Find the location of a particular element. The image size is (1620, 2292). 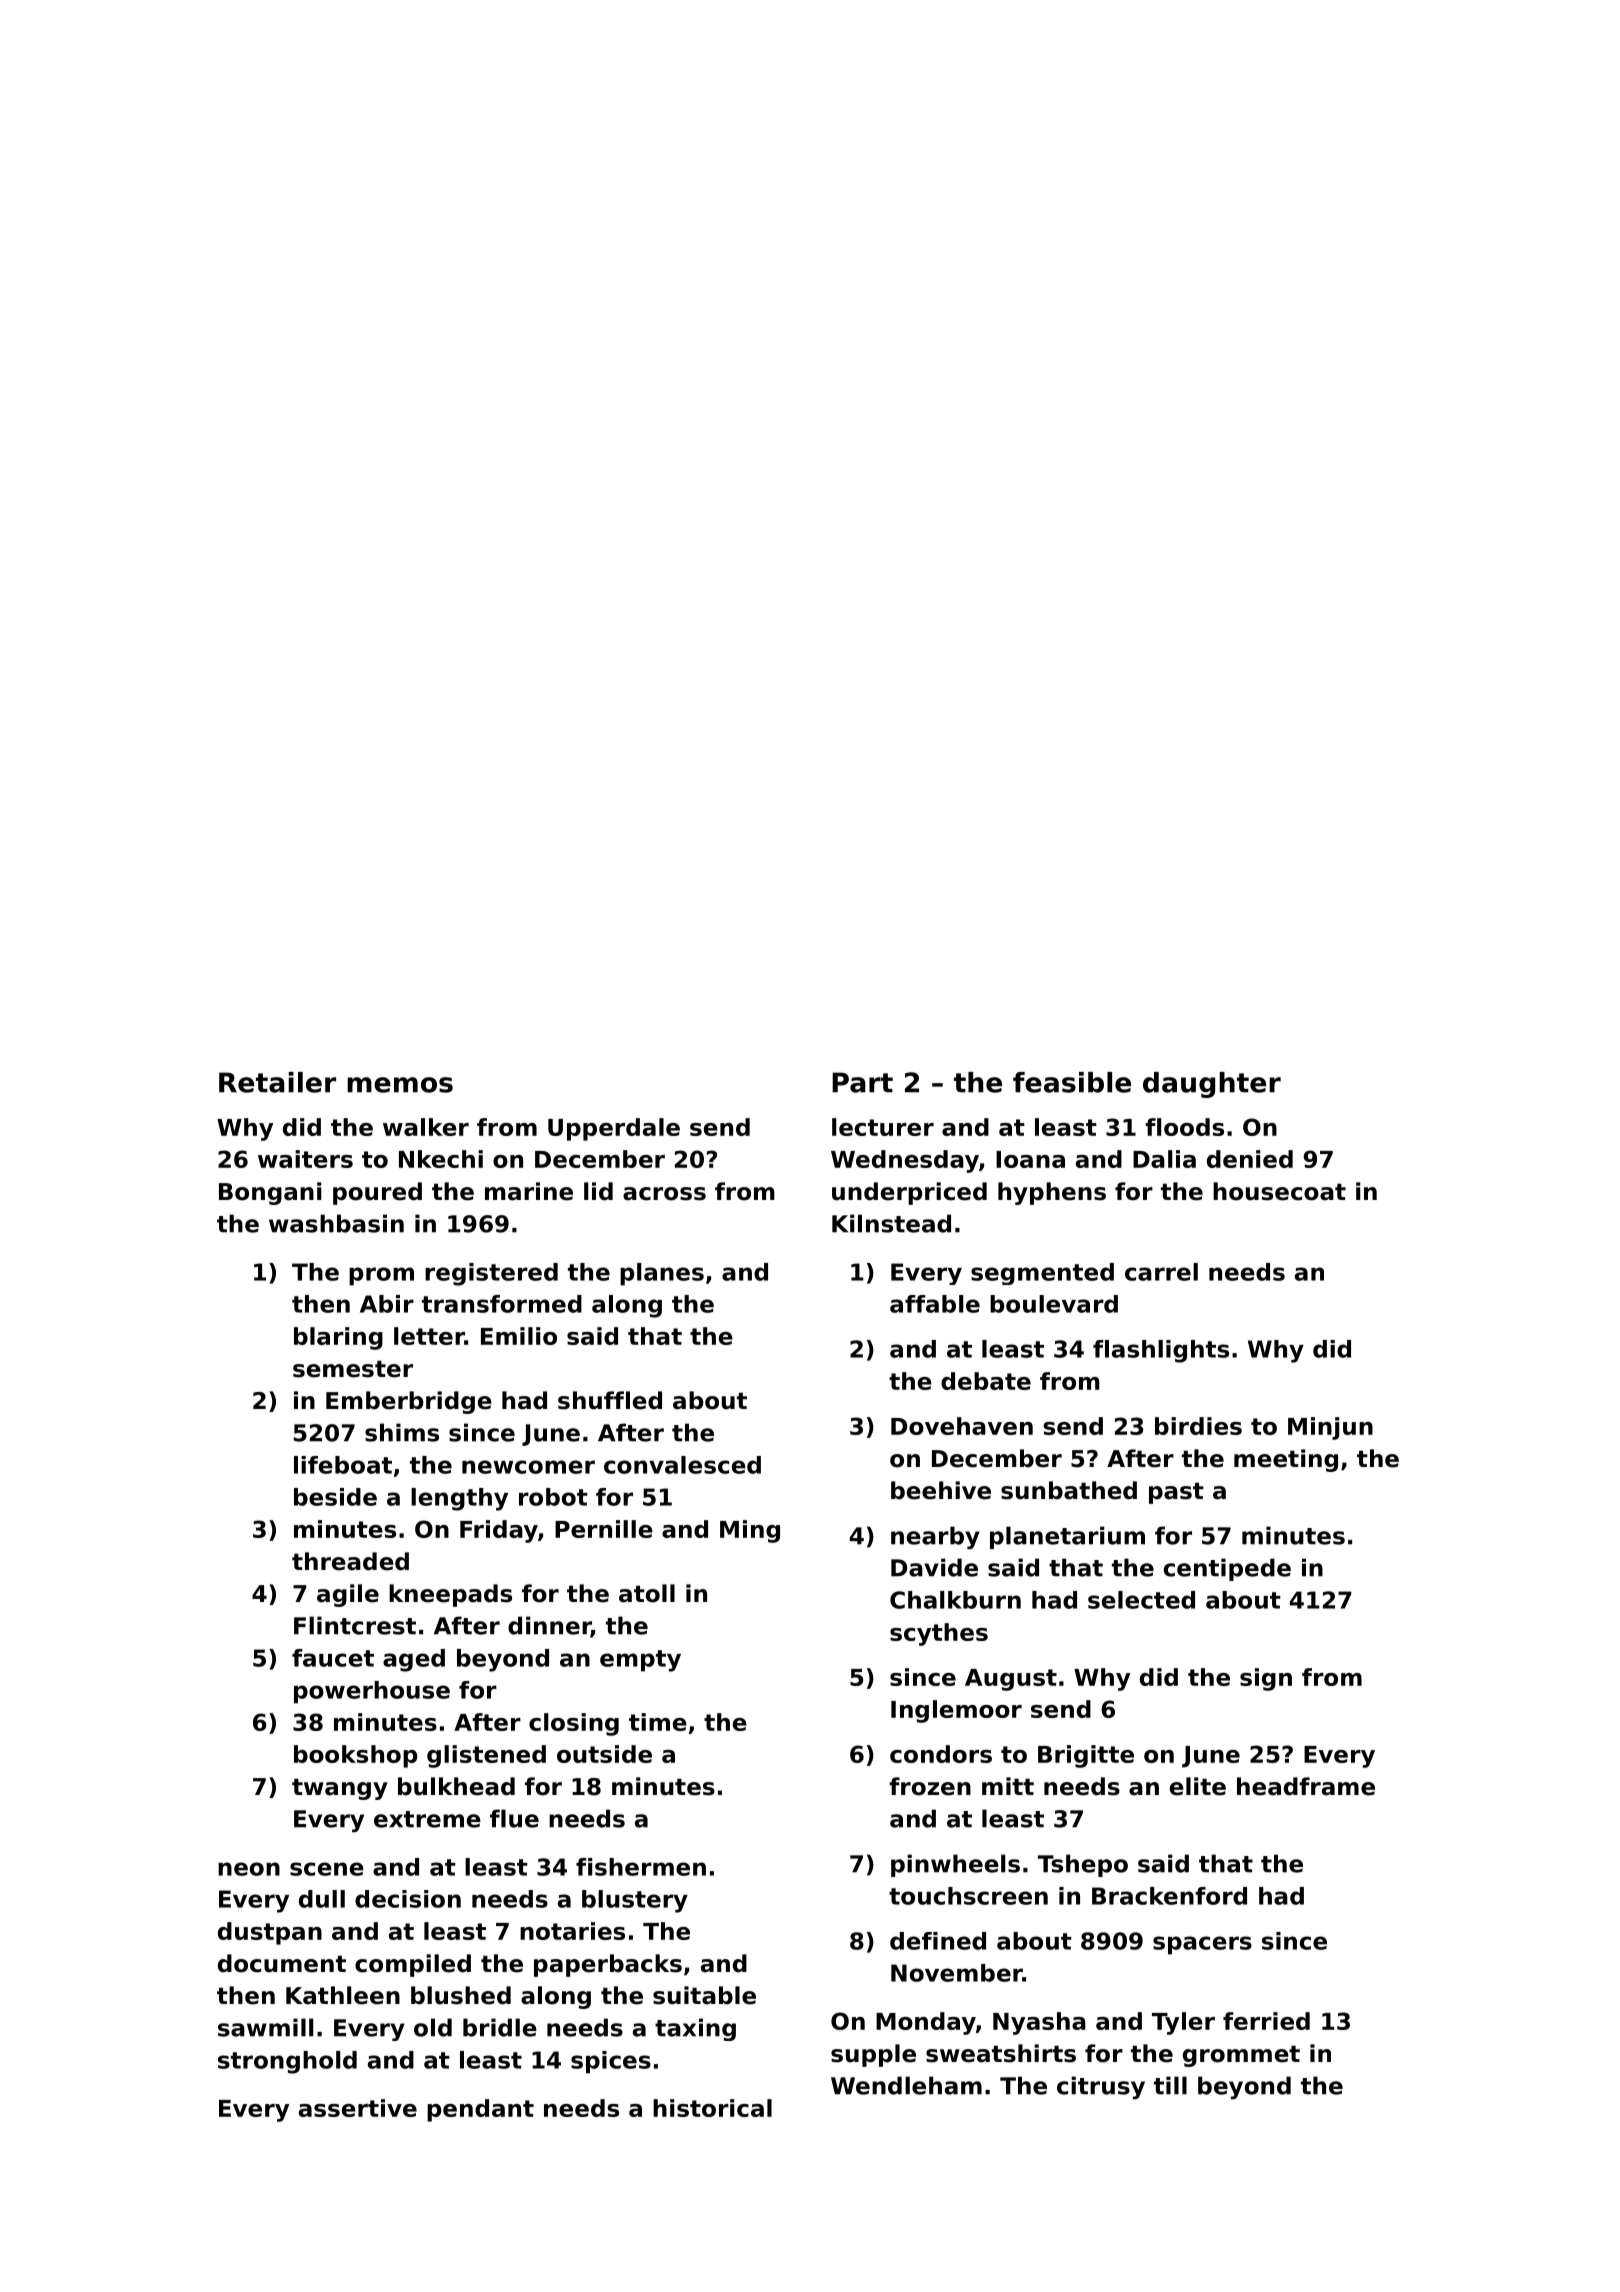

Brigitte is located at coordinates (1086, 1756).
